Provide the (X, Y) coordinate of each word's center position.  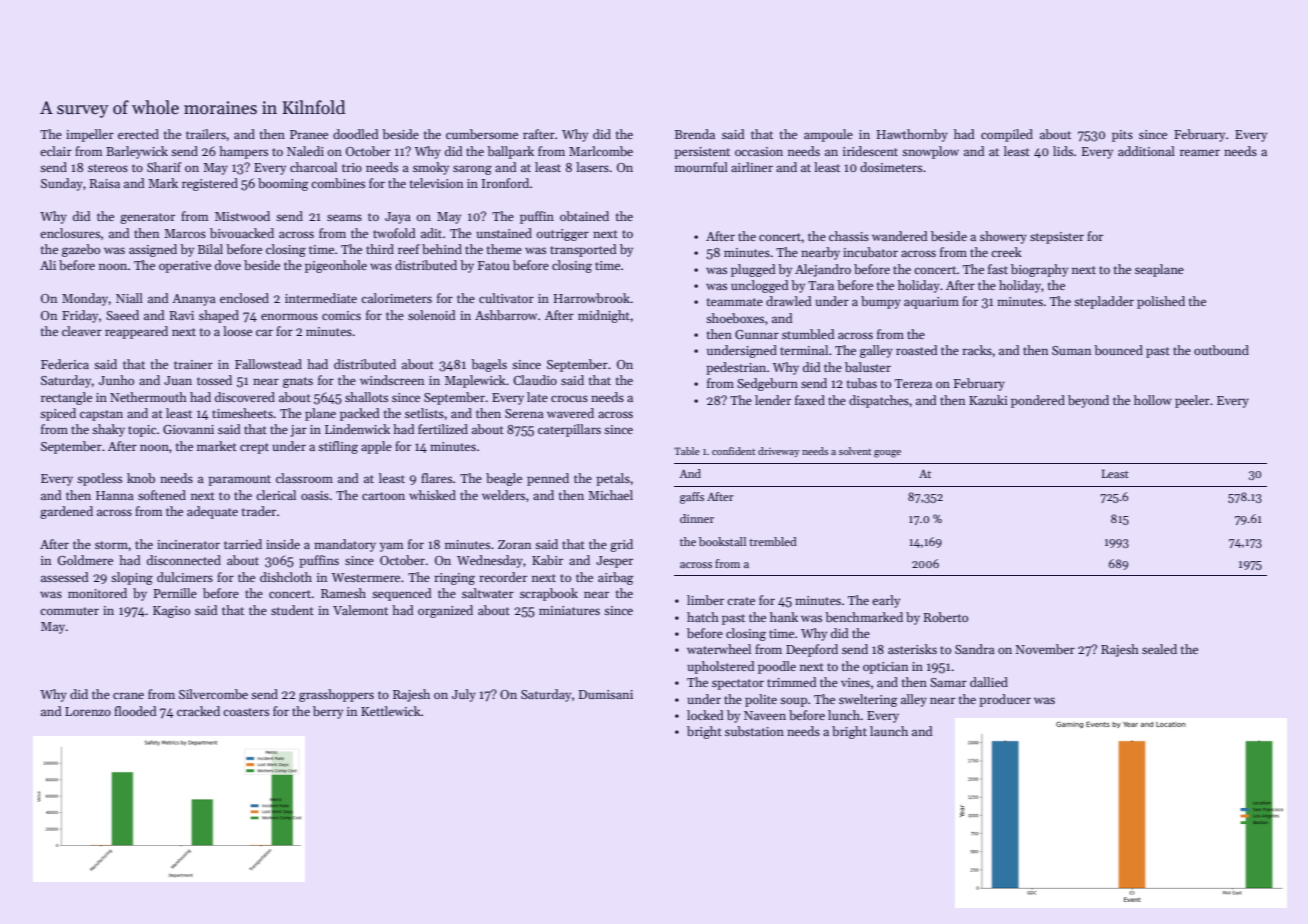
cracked (198, 711)
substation (754, 731)
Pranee (309, 134)
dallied (989, 682)
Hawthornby (912, 135)
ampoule (828, 135)
